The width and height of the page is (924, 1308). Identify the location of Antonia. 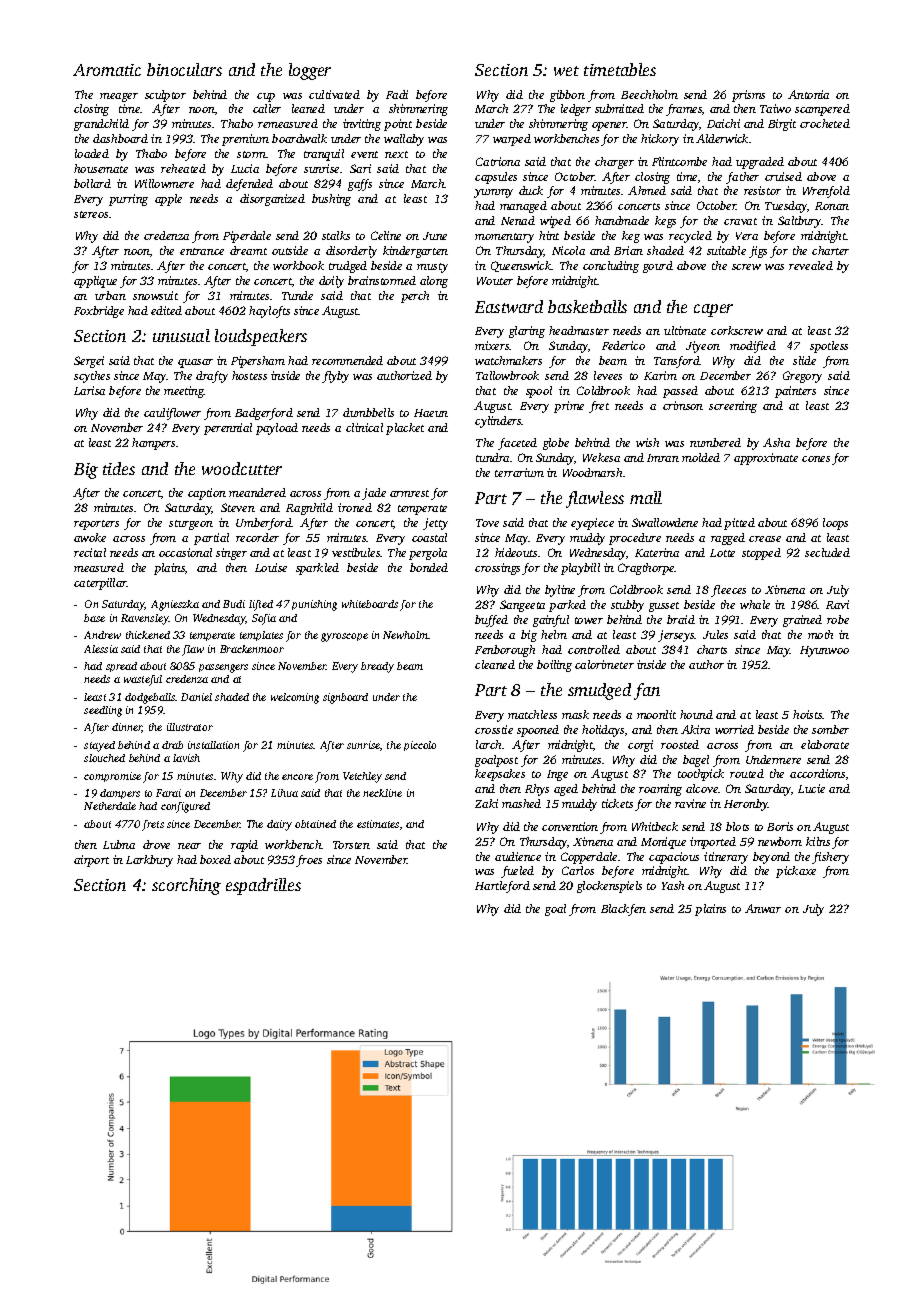
(808, 94).
